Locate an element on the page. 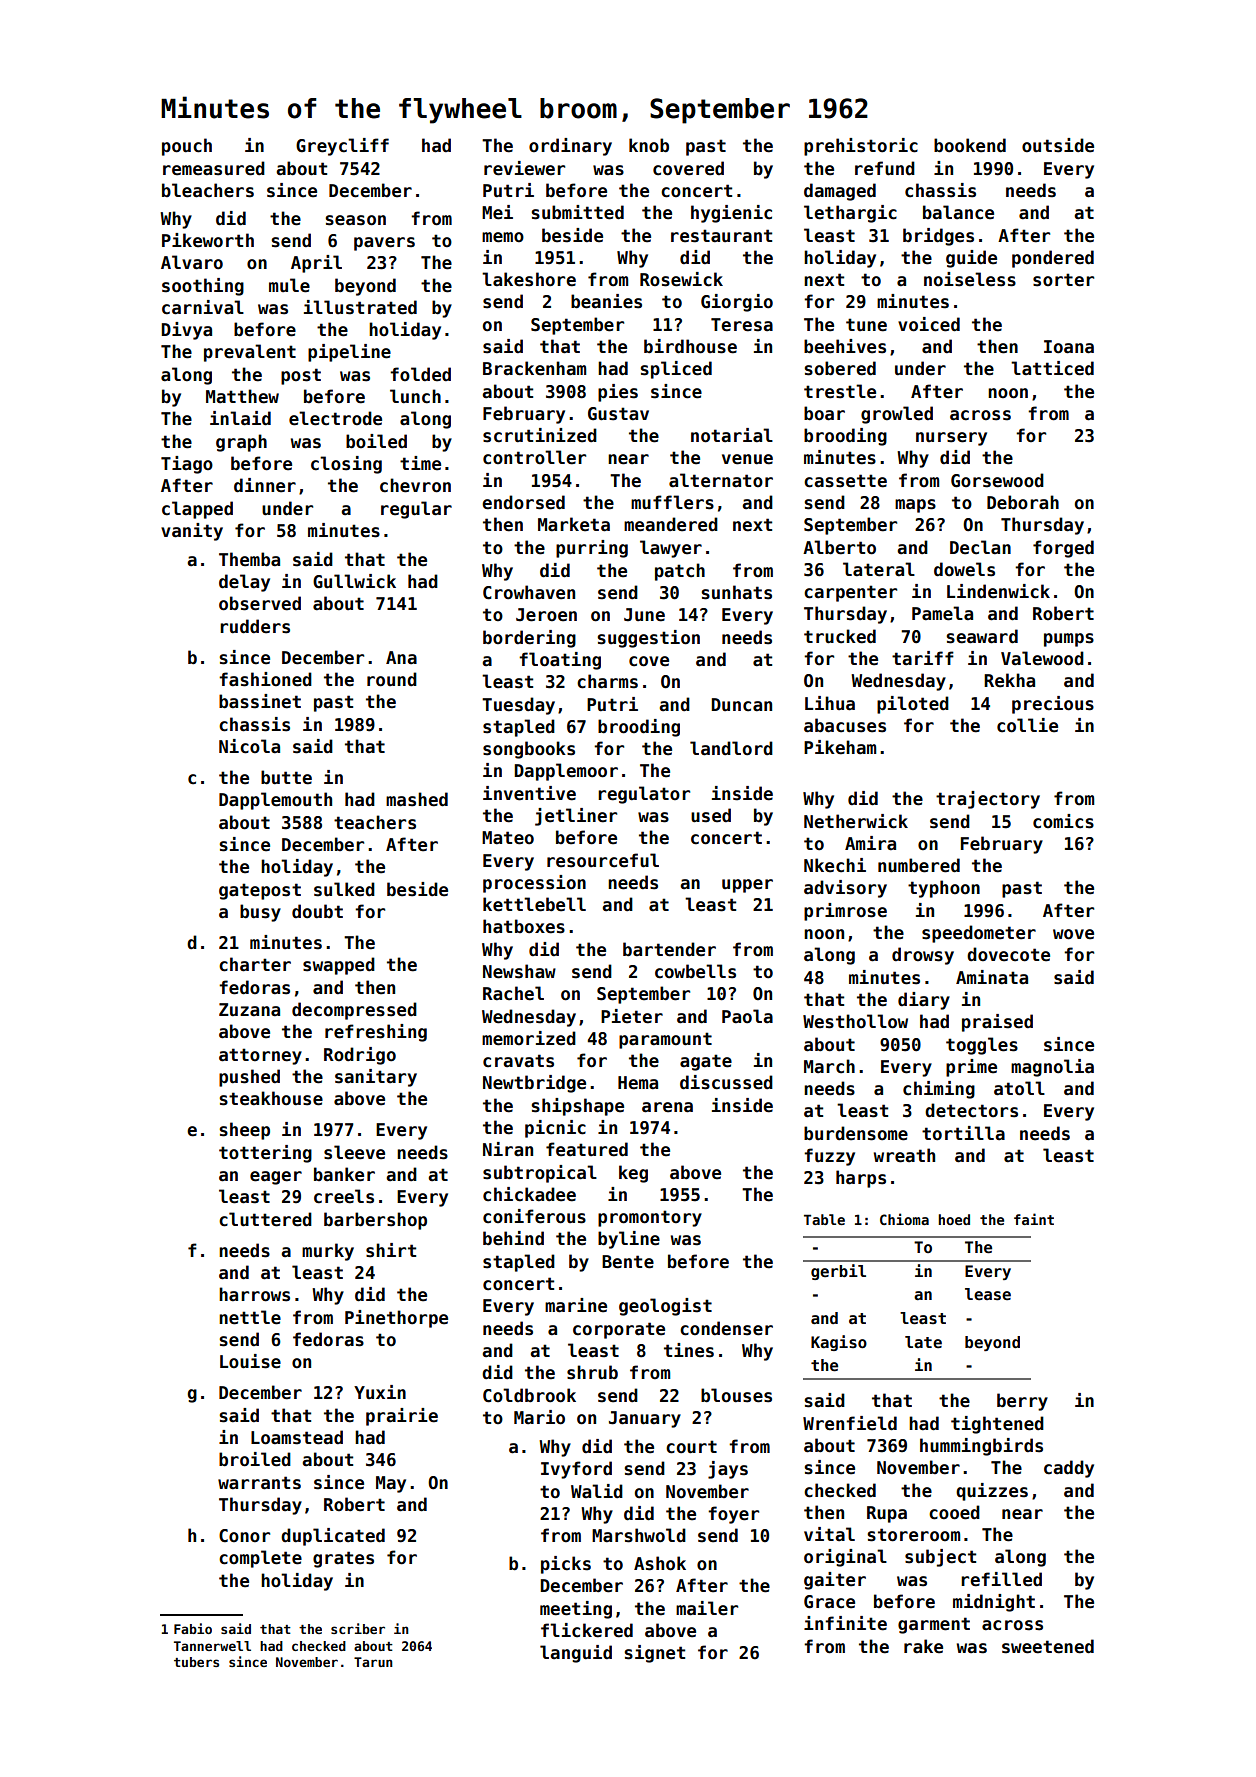 This page has width=1256, height=1777. tubers is located at coordinates (196, 1662).
